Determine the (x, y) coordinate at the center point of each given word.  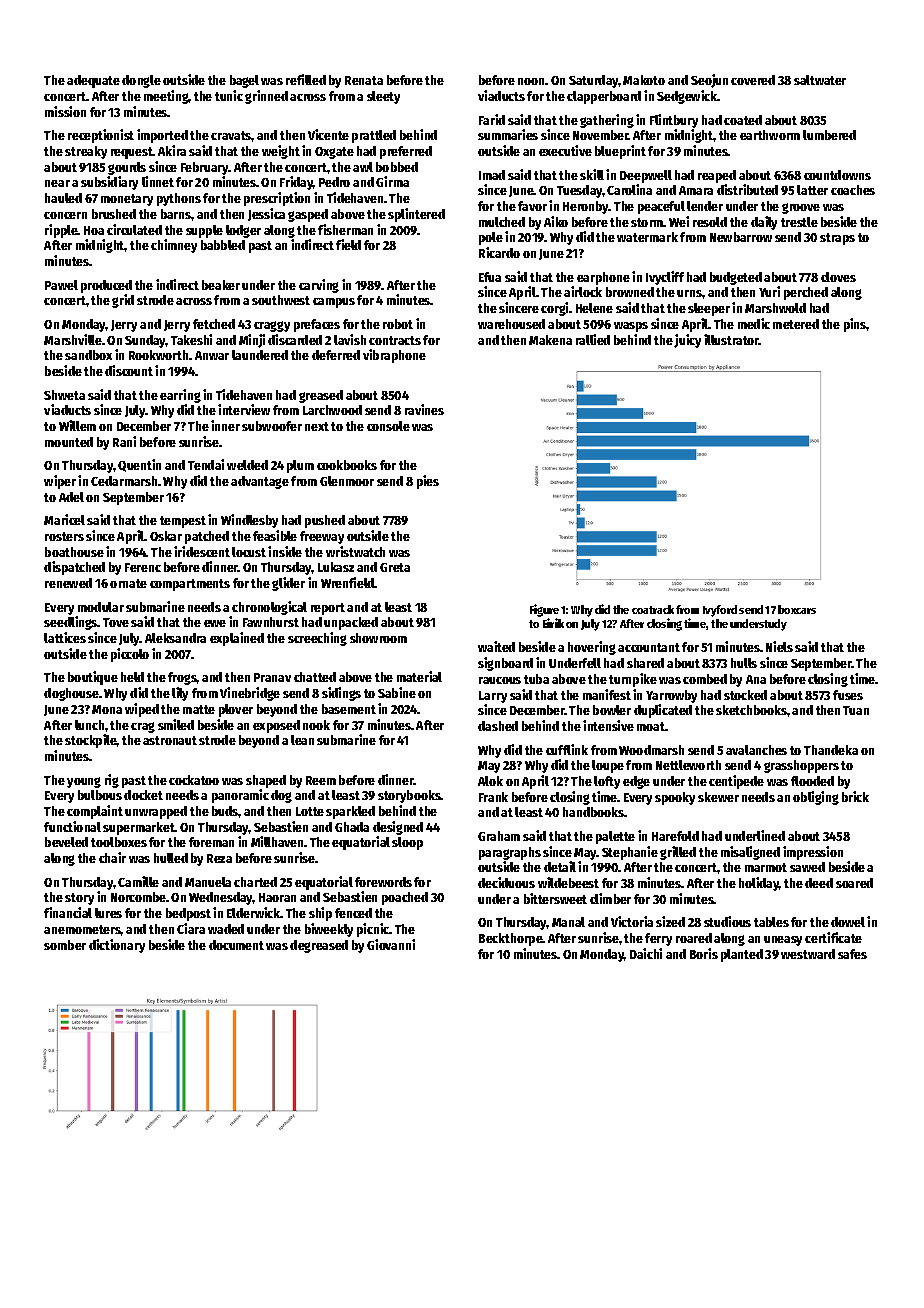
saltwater (820, 80)
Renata (364, 80)
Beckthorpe (511, 939)
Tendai (206, 464)
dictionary (117, 946)
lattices (65, 637)
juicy (687, 341)
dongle (141, 81)
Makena (550, 340)
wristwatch (355, 551)
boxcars (797, 609)
